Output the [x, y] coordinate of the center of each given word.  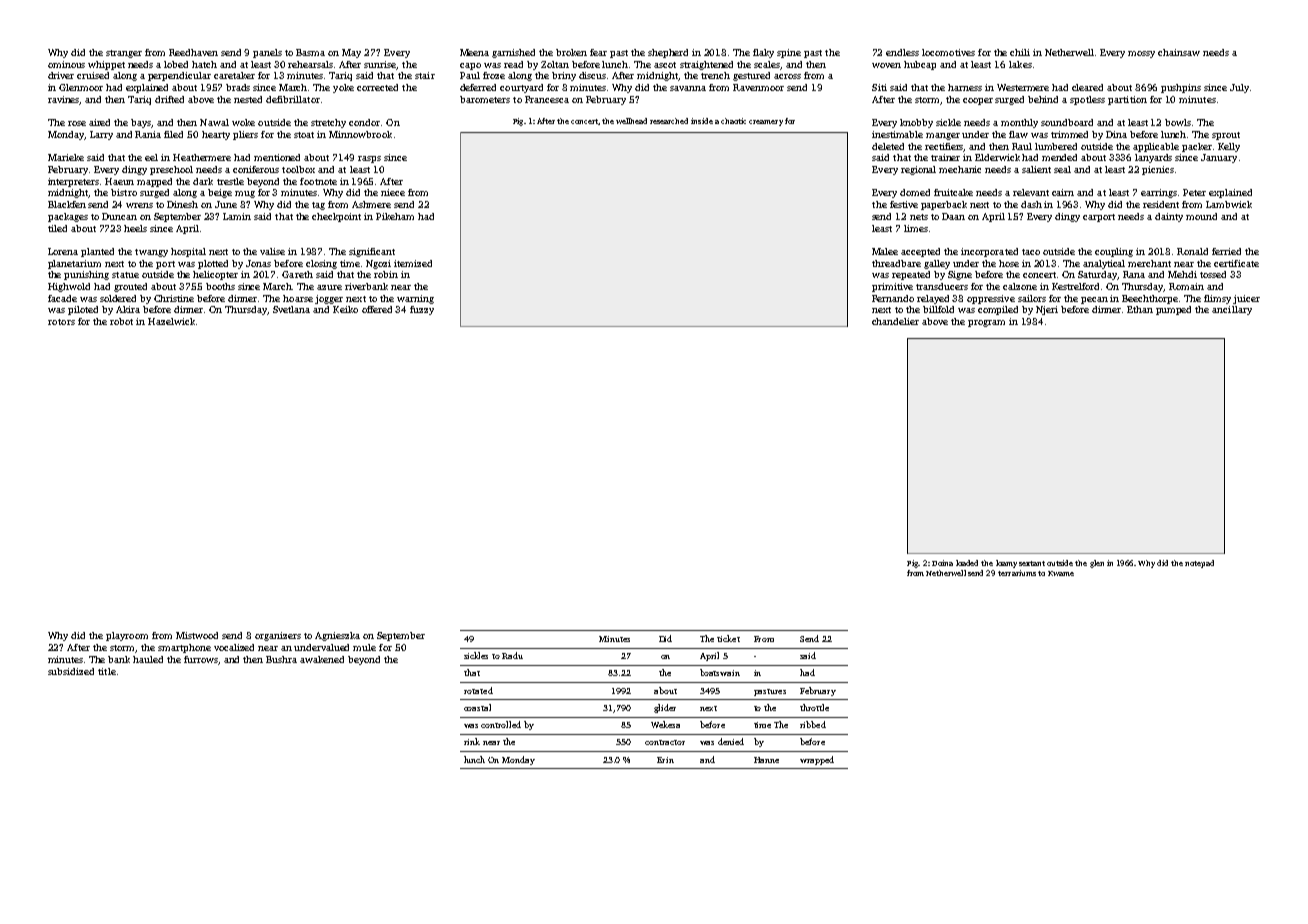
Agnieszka [337, 636]
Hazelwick [171, 321]
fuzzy [422, 310]
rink [472, 741]
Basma [310, 52]
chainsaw [1179, 52]
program [986, 323]
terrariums [1017, 573]
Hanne [766, 760]
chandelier [895, 321]
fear [598, 52]
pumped [1173, 310]
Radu [512, 655]
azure [329, 287]
